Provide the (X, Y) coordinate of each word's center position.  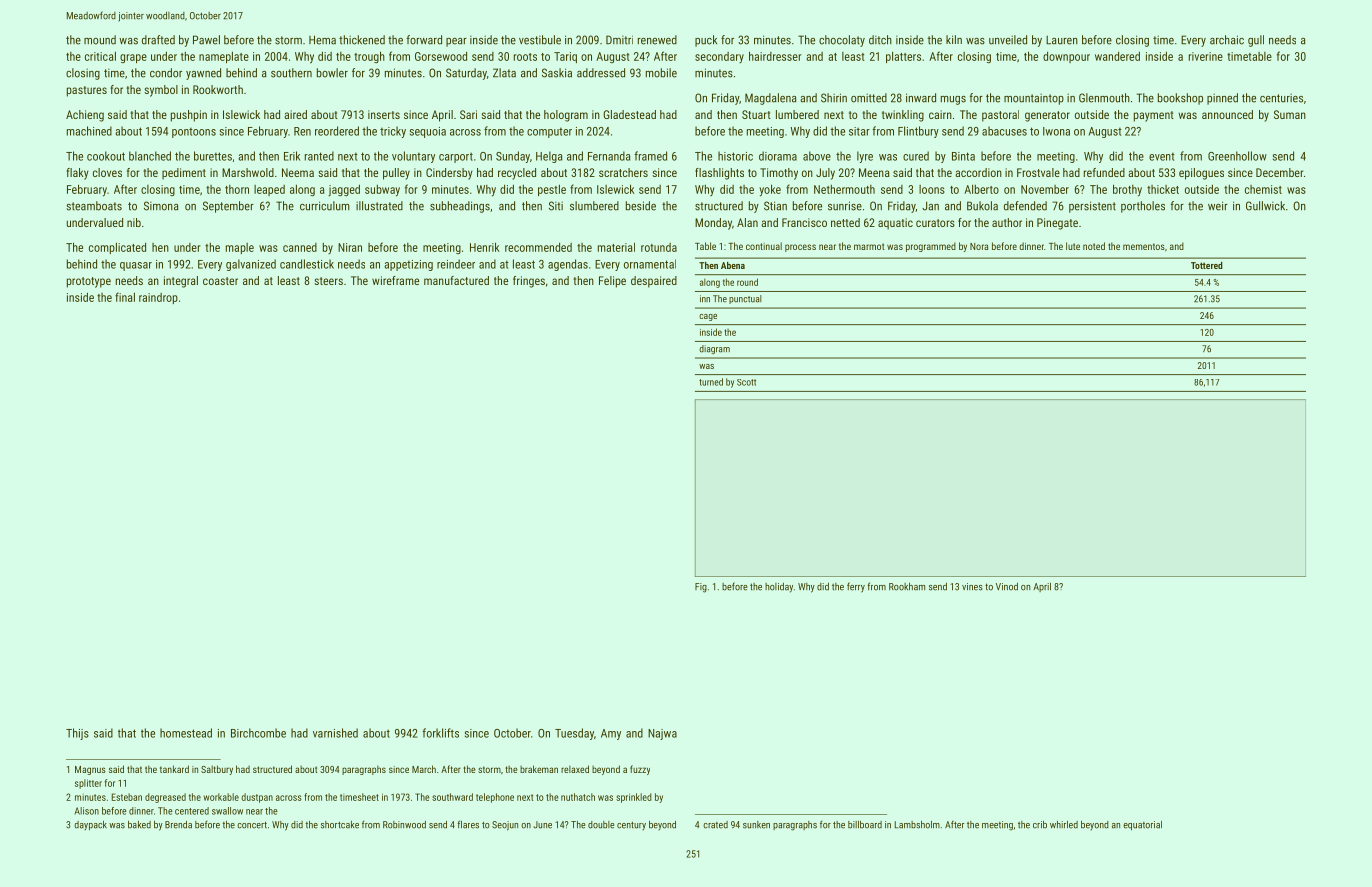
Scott (746, 382)
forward (424, 40)
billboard (865, 825)
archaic (1227, 40)
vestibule (540, 40)
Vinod (1007, 586)
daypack (90, 825)
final (125, 297)
